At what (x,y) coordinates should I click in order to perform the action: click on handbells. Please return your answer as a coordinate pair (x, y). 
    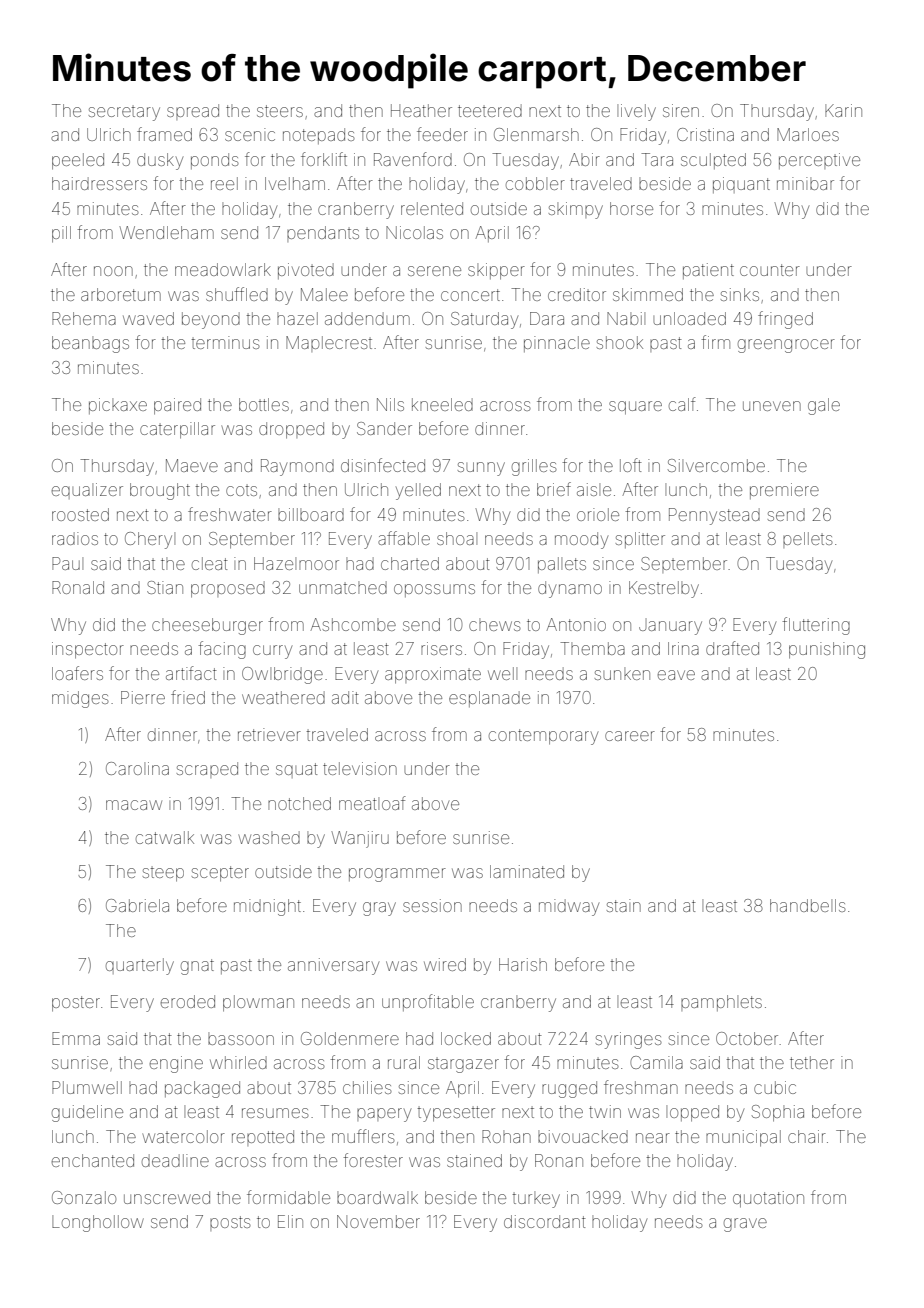
    Looking at the image, I should click on (808, 905).
